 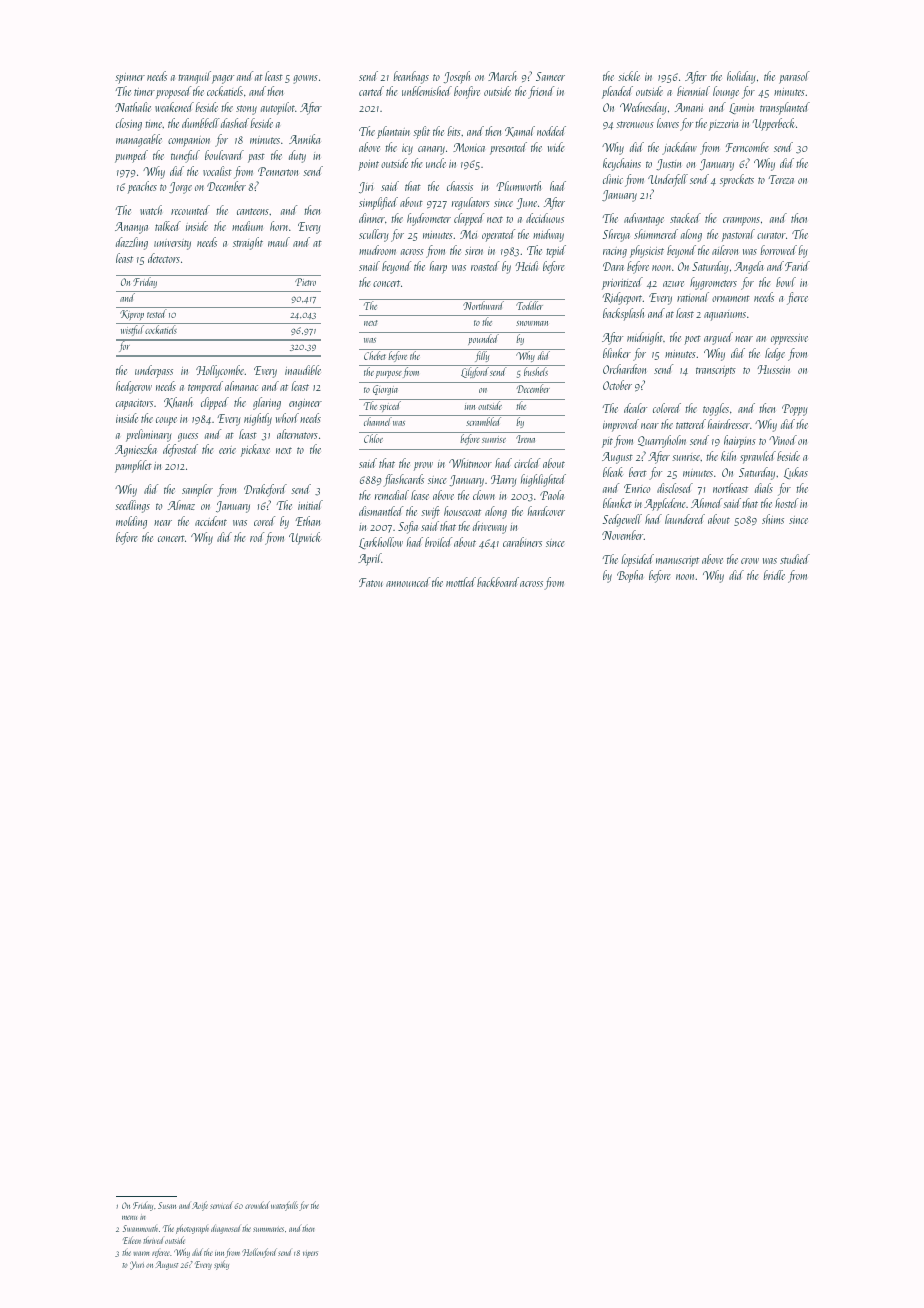 I want to click on studied, so click(x=795, y=559).
